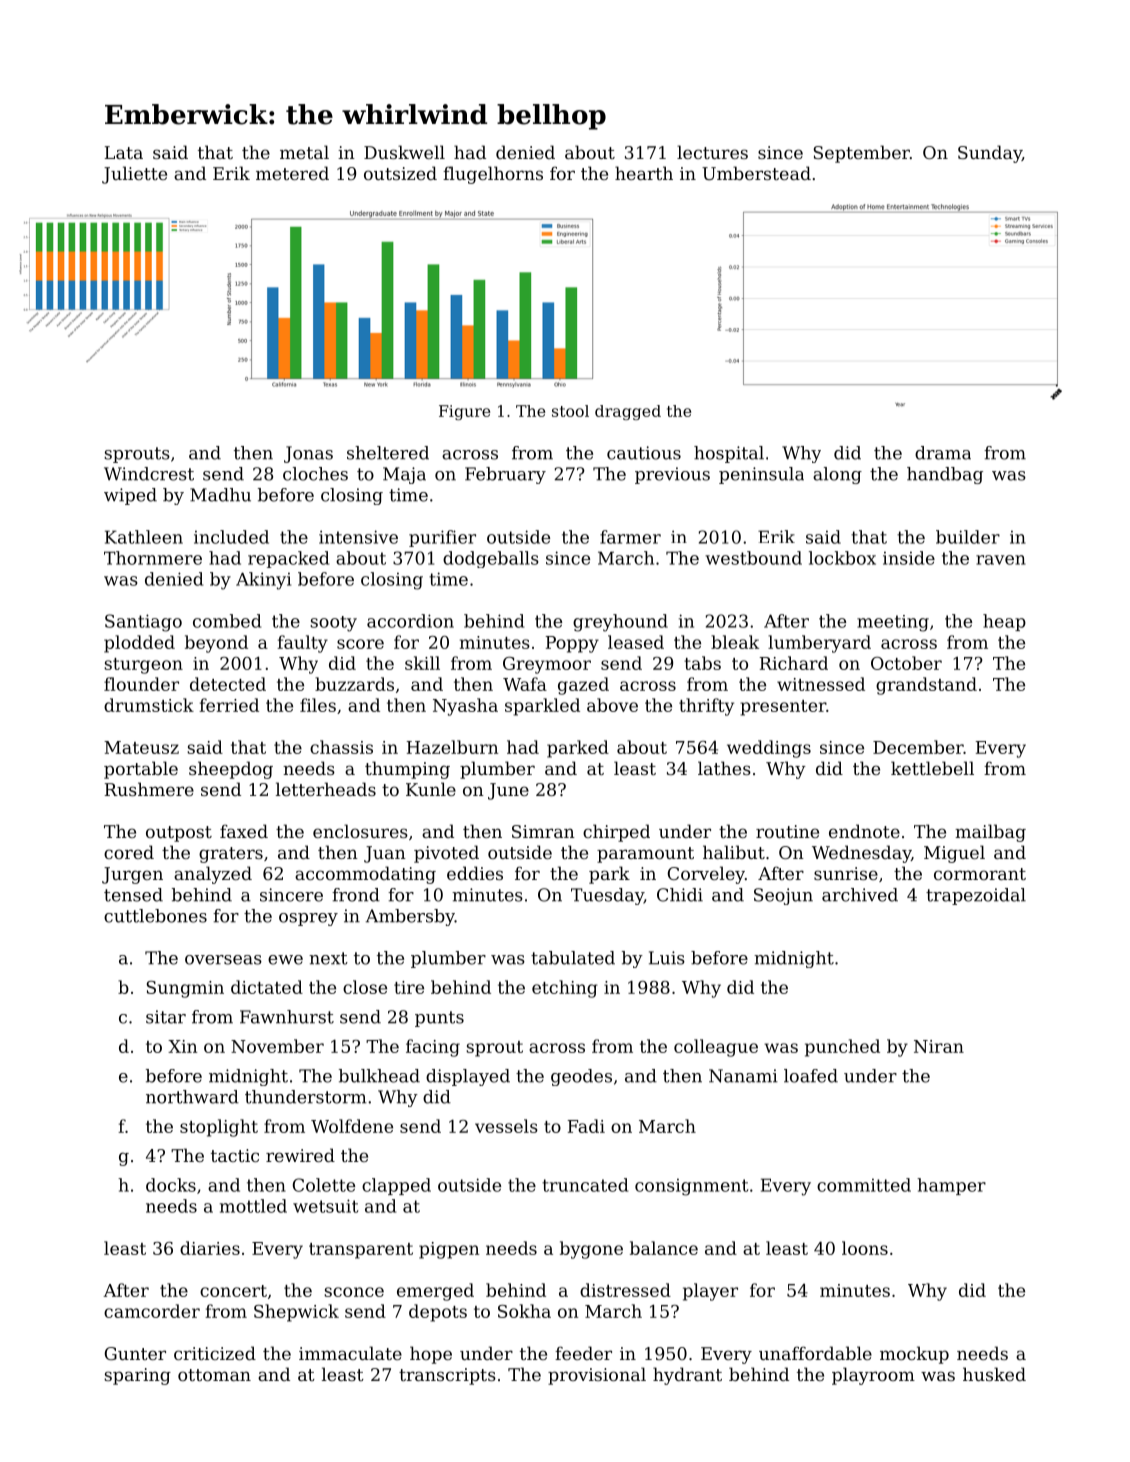 This image has width=1130, height=1462. I want to click on Windcrest, so click(149, 474).
